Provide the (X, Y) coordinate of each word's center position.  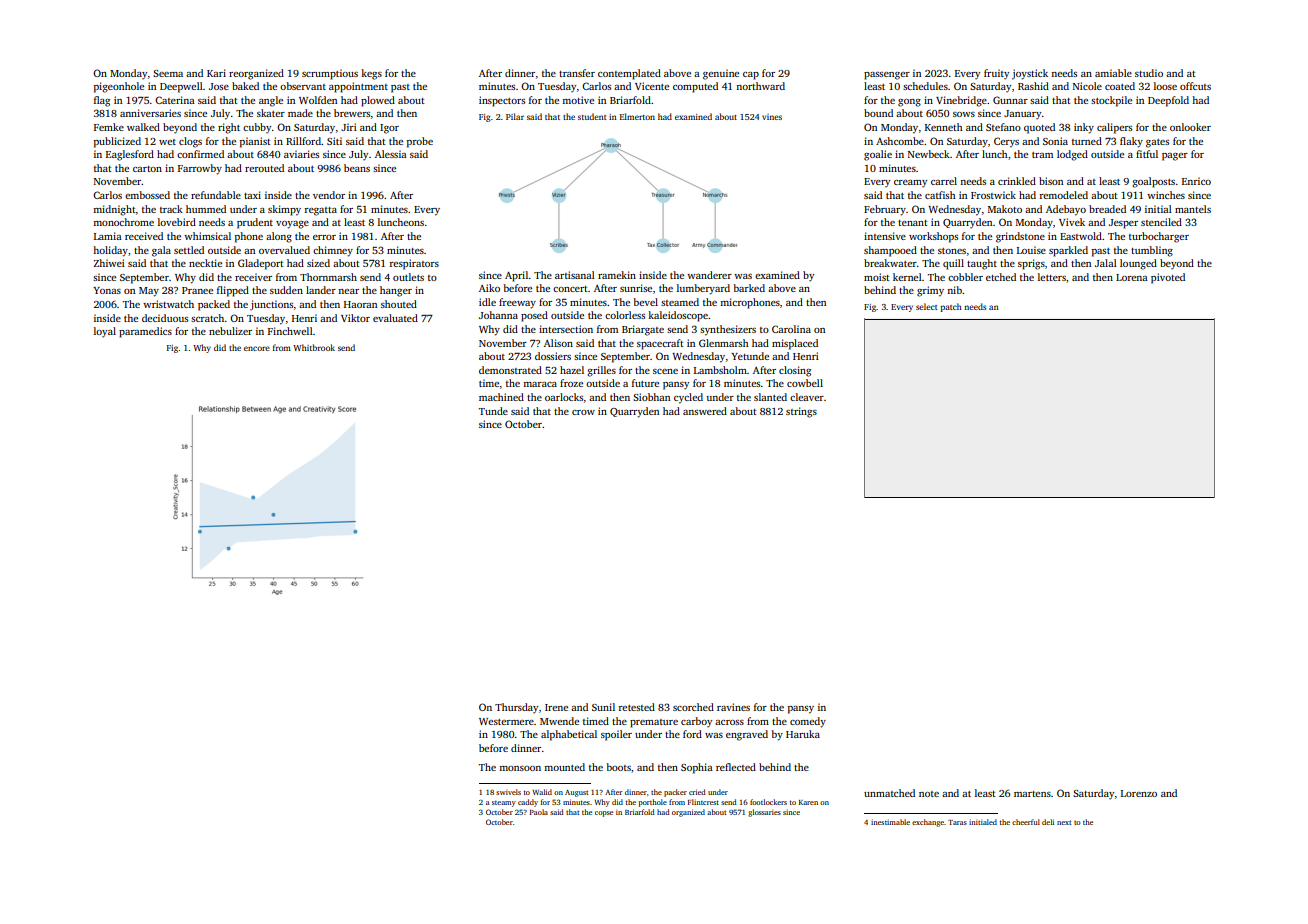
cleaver (807, 397)
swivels (508, 792)
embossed (147, 195)
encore (257, 348)
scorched (693, 707)
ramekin (617, 275)
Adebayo (1066, 210)
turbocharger (1159, 237)
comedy (808, 722)
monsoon (520, 768)
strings (801, 412)
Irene (556, 707)
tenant (913, 223)
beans (357, 168)
